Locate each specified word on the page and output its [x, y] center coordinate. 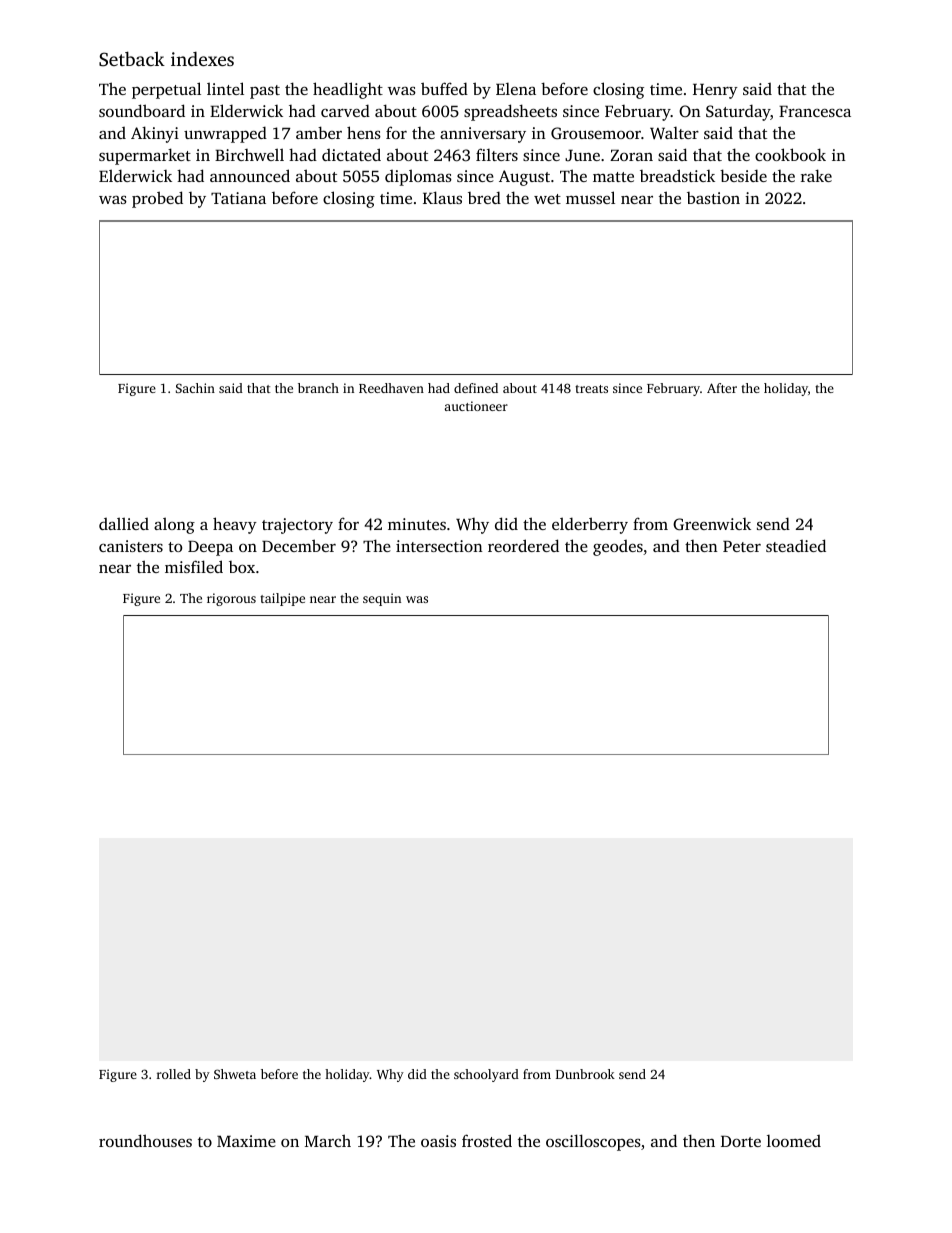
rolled [174, 1074]
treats [591, 389]
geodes [618, 548]
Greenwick [712, 524]
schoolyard [486, 1075]
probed [157, 199]
